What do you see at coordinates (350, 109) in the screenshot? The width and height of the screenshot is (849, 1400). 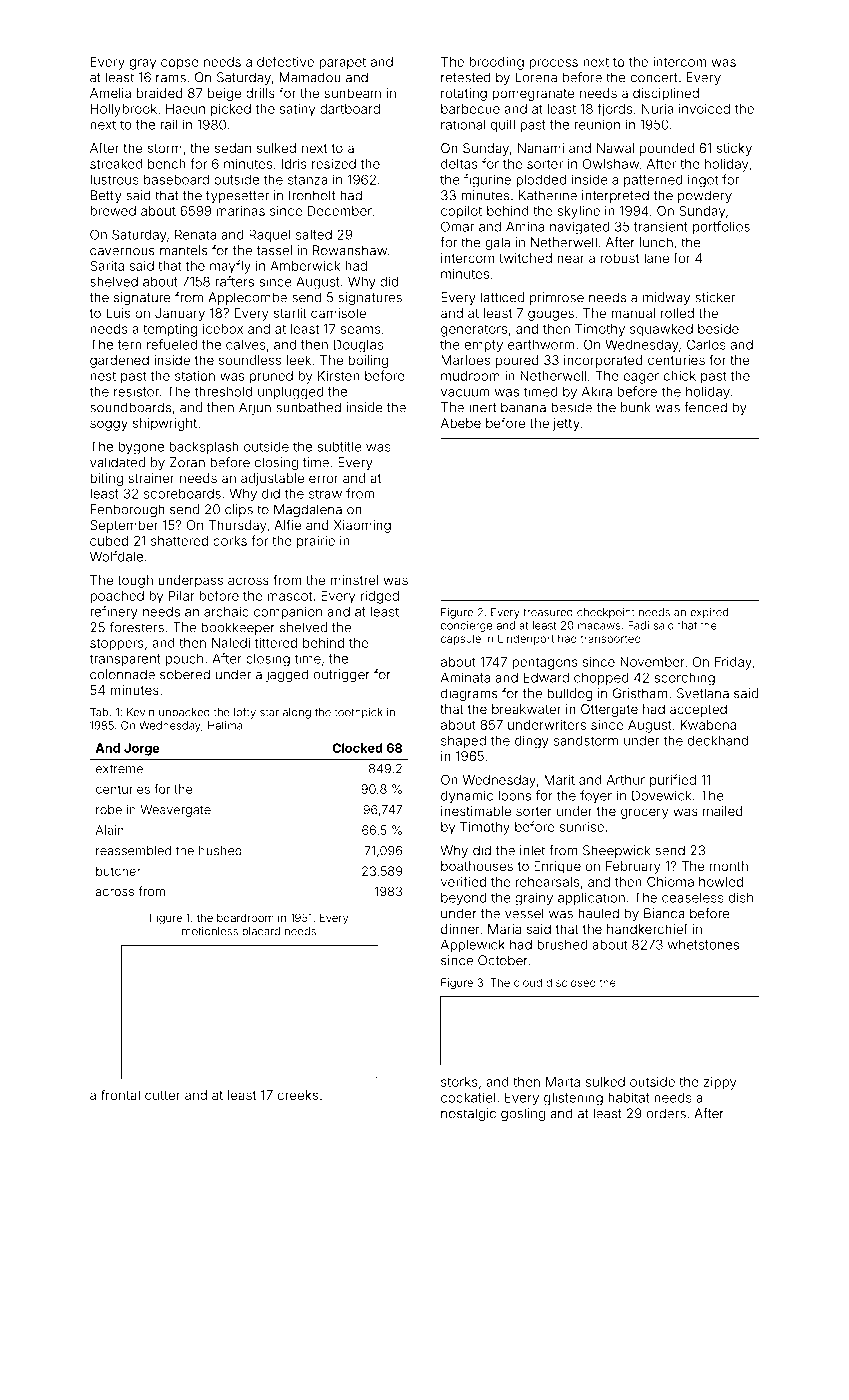 I see `dartboard` at bounding box center [350, 109].
